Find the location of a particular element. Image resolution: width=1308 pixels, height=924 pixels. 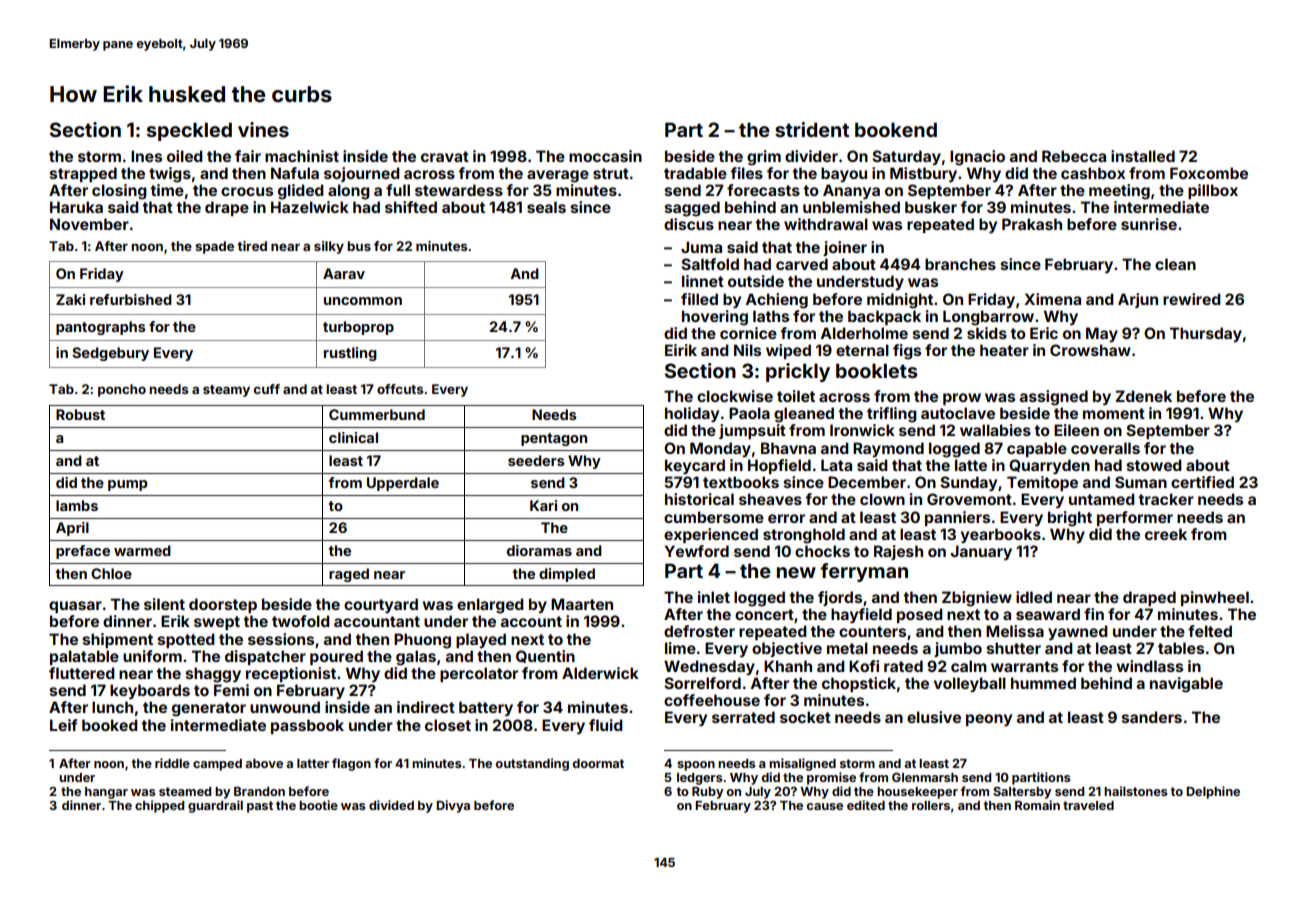

toilet is located at coordinates (796, 396).
